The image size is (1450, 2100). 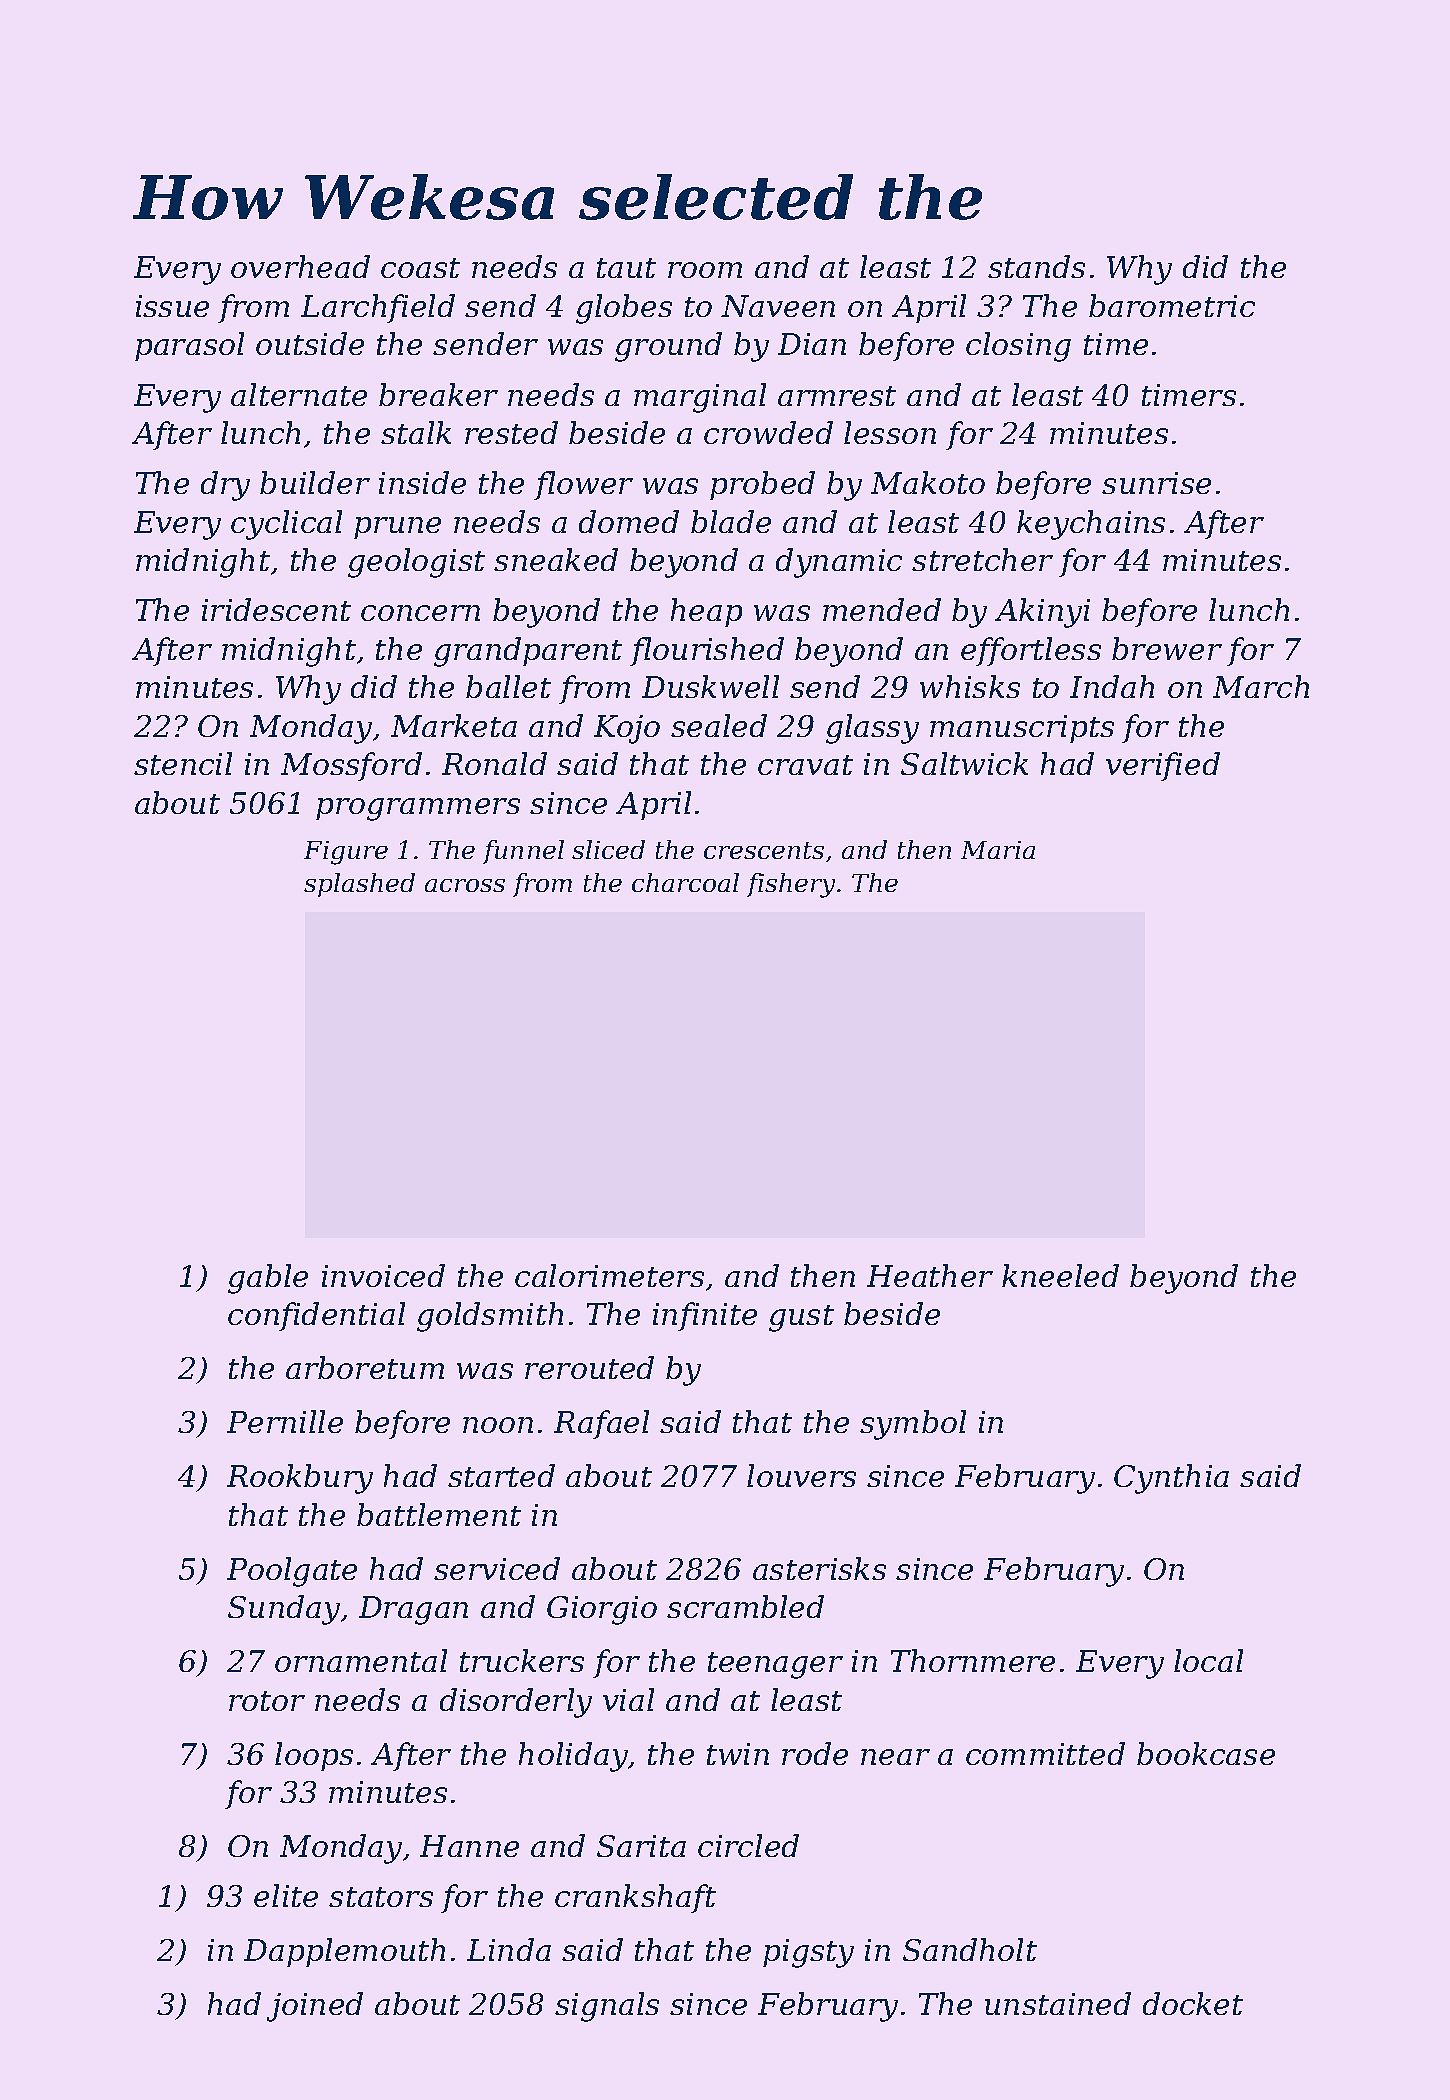 What do you see at coordinates (705, 270) in the screenshot?
I see `room` at bounding box center [705, 270].
